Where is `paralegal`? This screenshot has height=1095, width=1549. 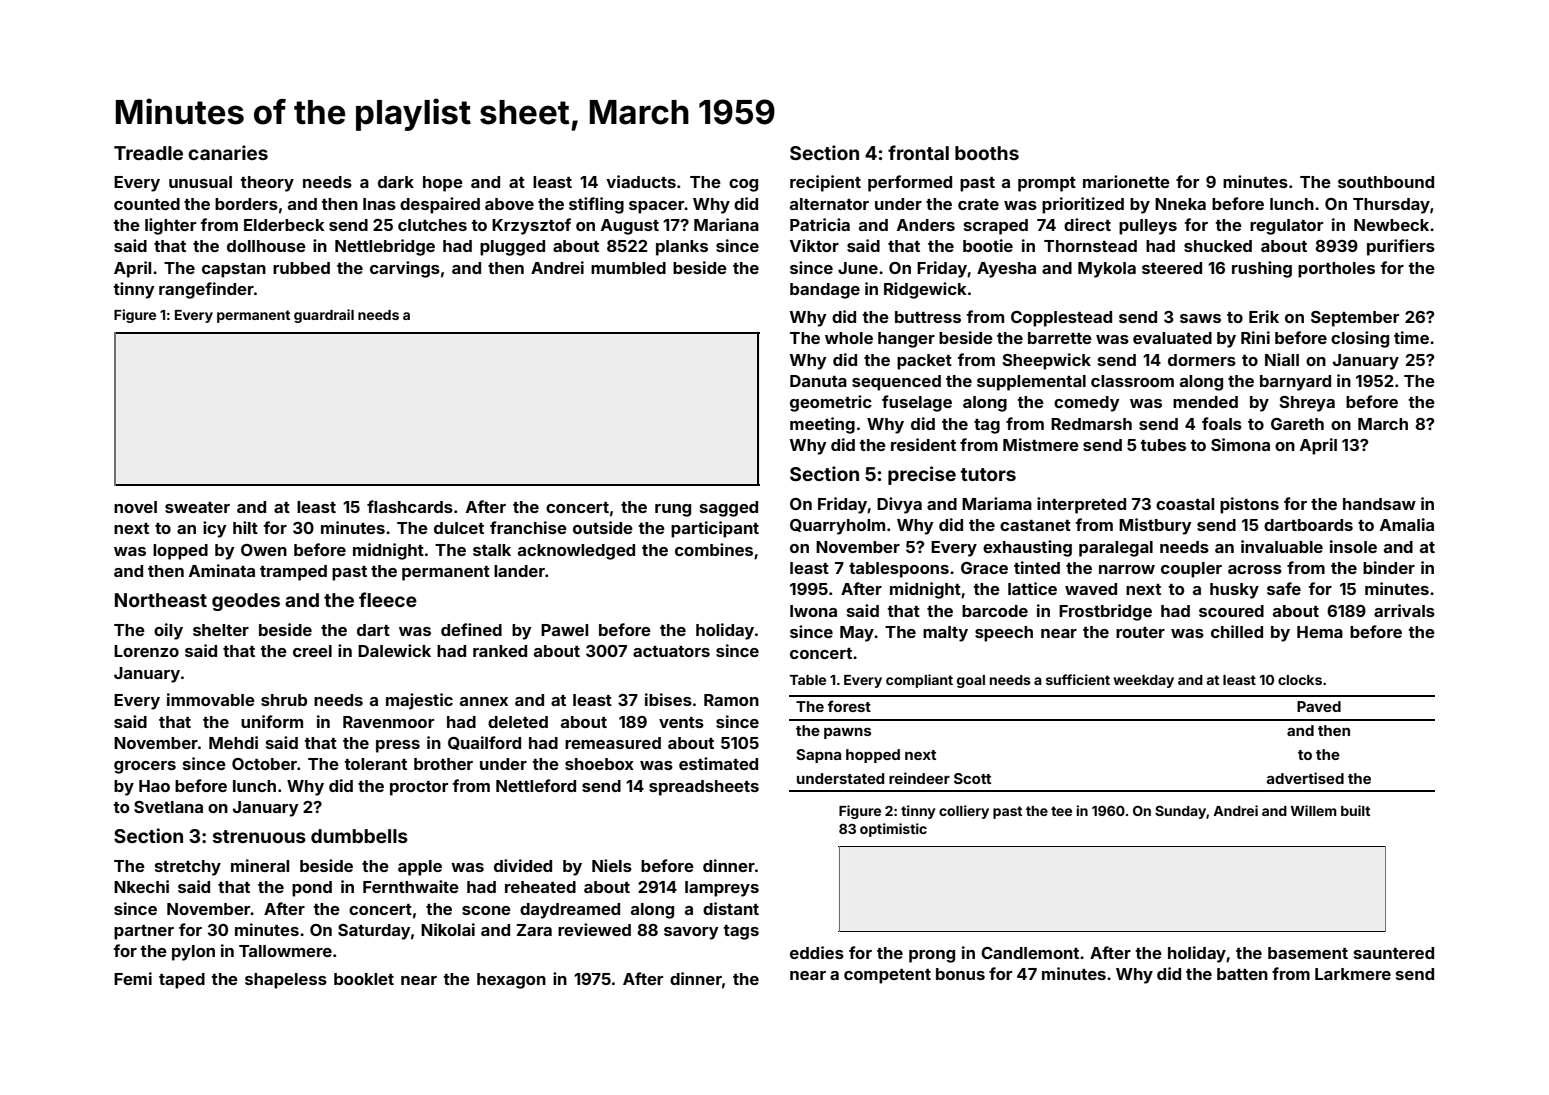 paralegal is located at coordinates (1116, 549).
